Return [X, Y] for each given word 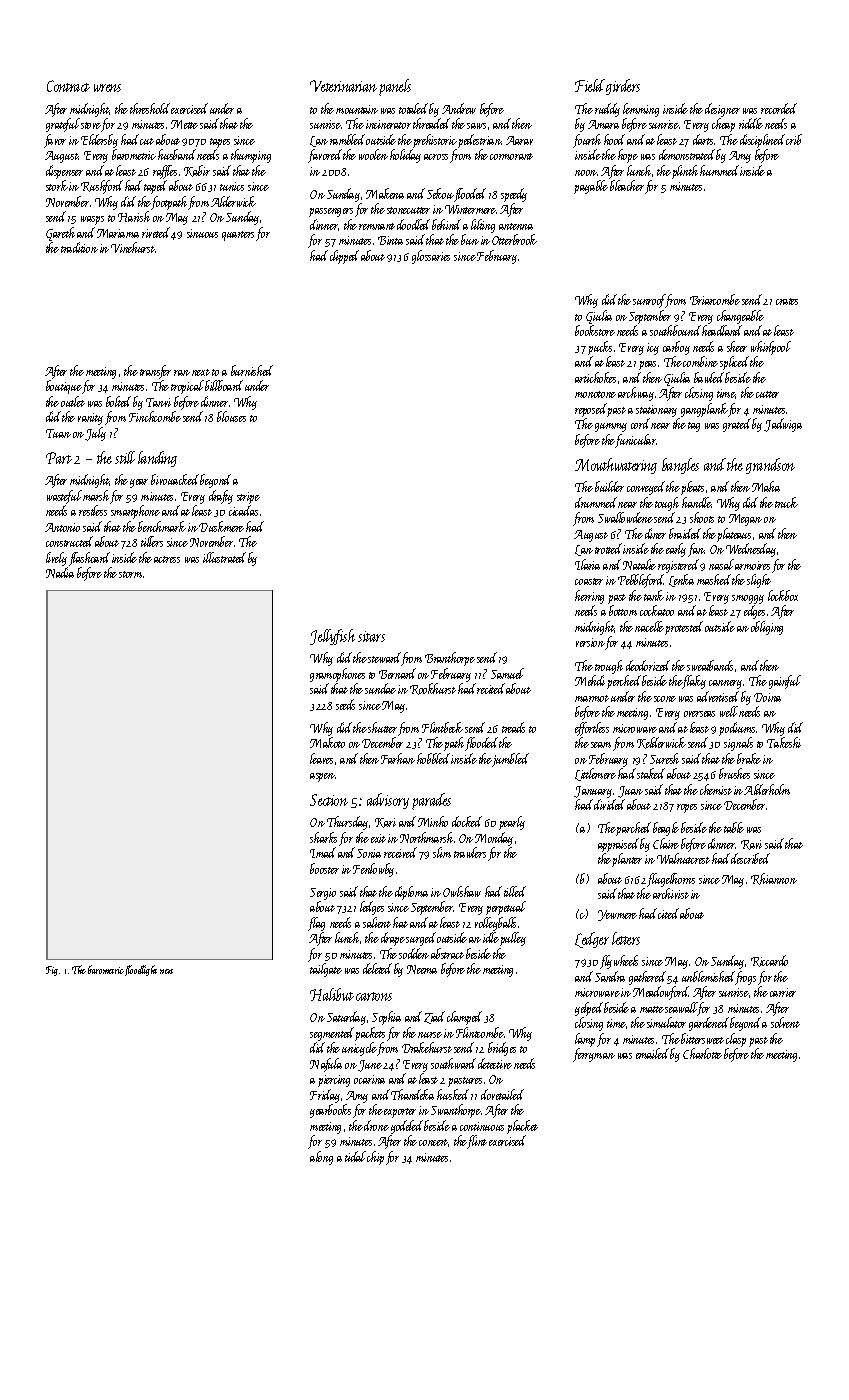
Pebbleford [641, 581]
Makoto [327, 742]
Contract [68, 86]
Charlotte [702, 1053]
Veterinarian [343, 86]
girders [623, 87]
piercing [334, 1081]
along [321, 1158]
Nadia [60, 572]
